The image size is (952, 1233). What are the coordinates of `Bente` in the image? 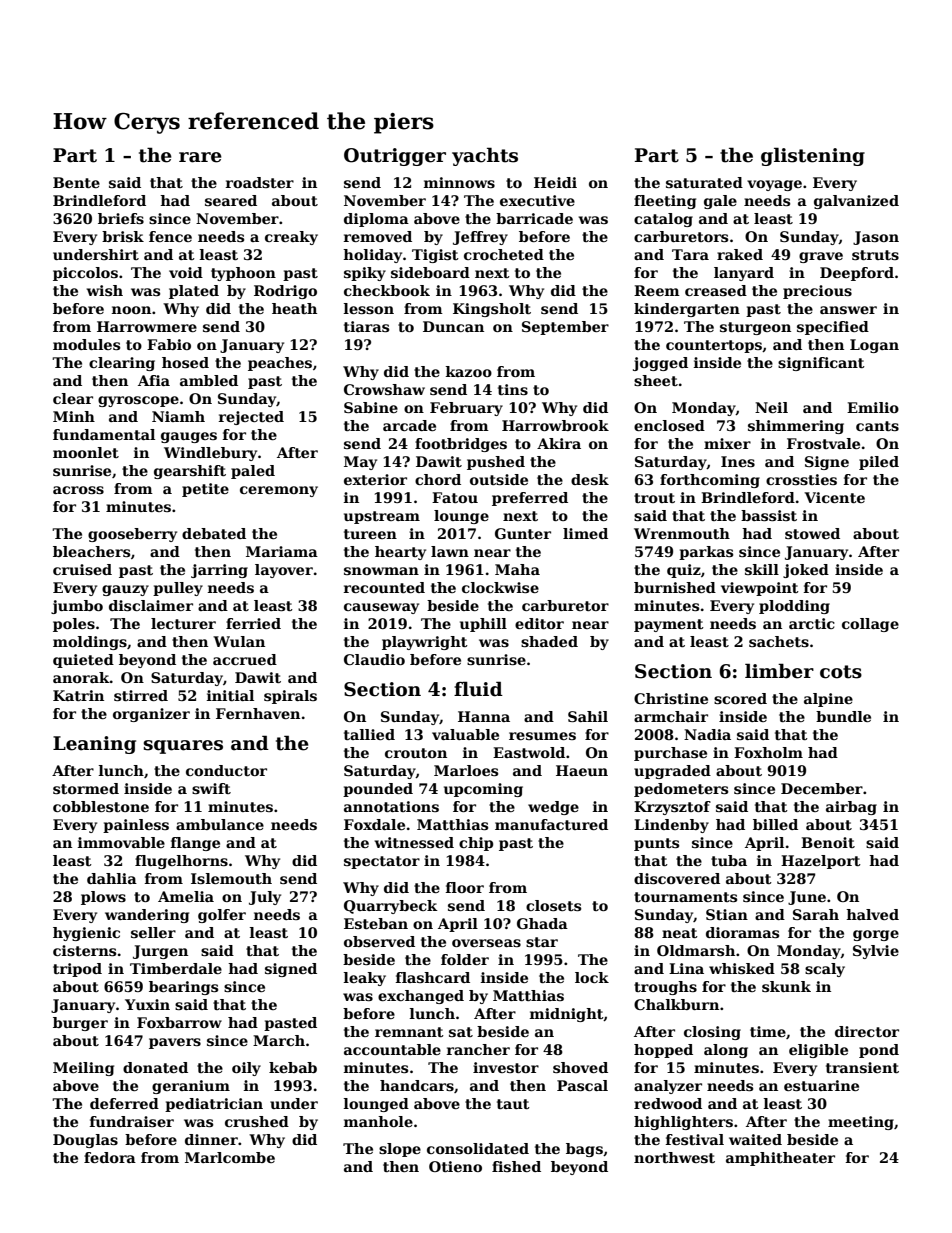 It's located at (76, 182).
